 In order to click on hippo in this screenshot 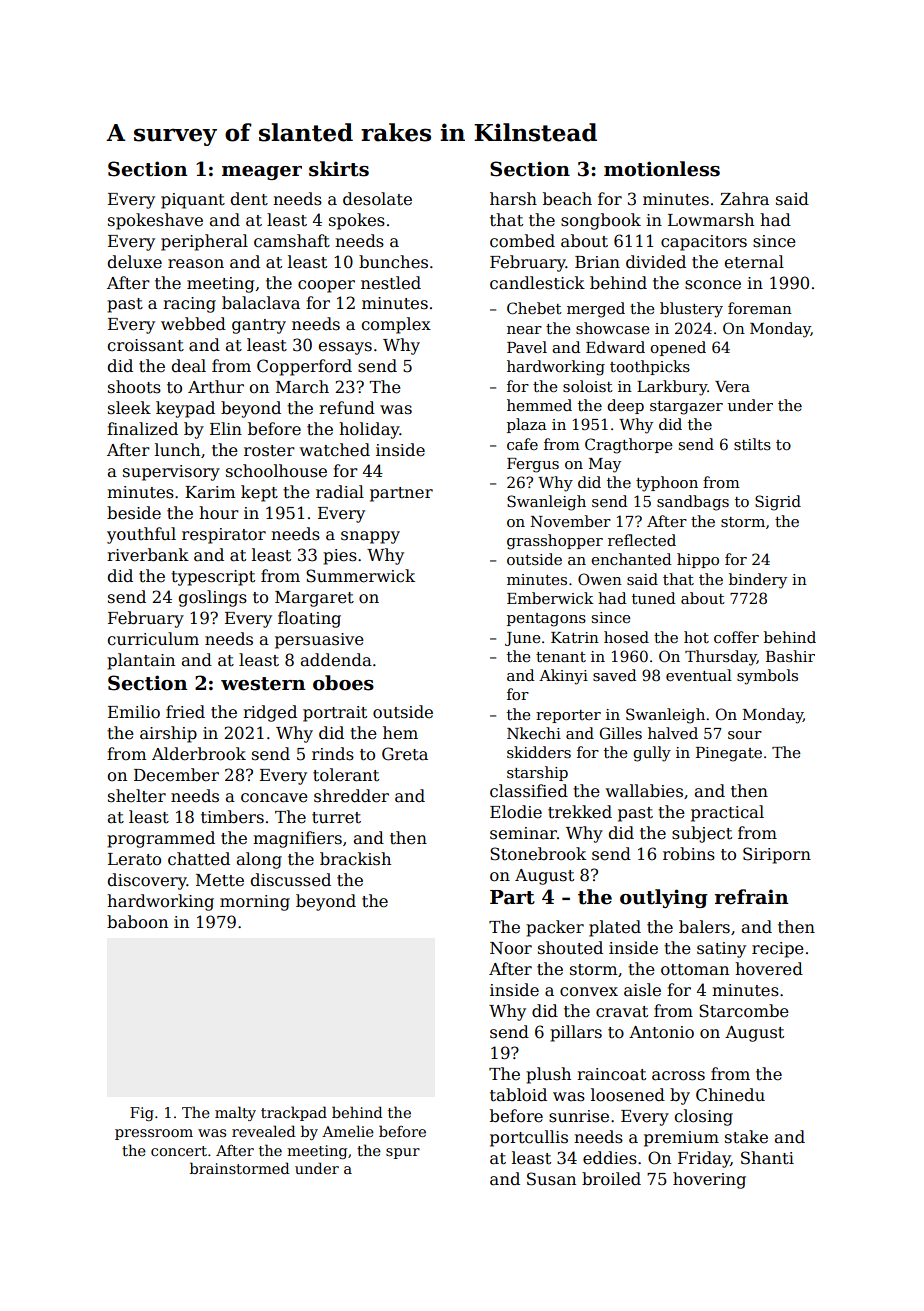, I will do `click(698, 560)`.
